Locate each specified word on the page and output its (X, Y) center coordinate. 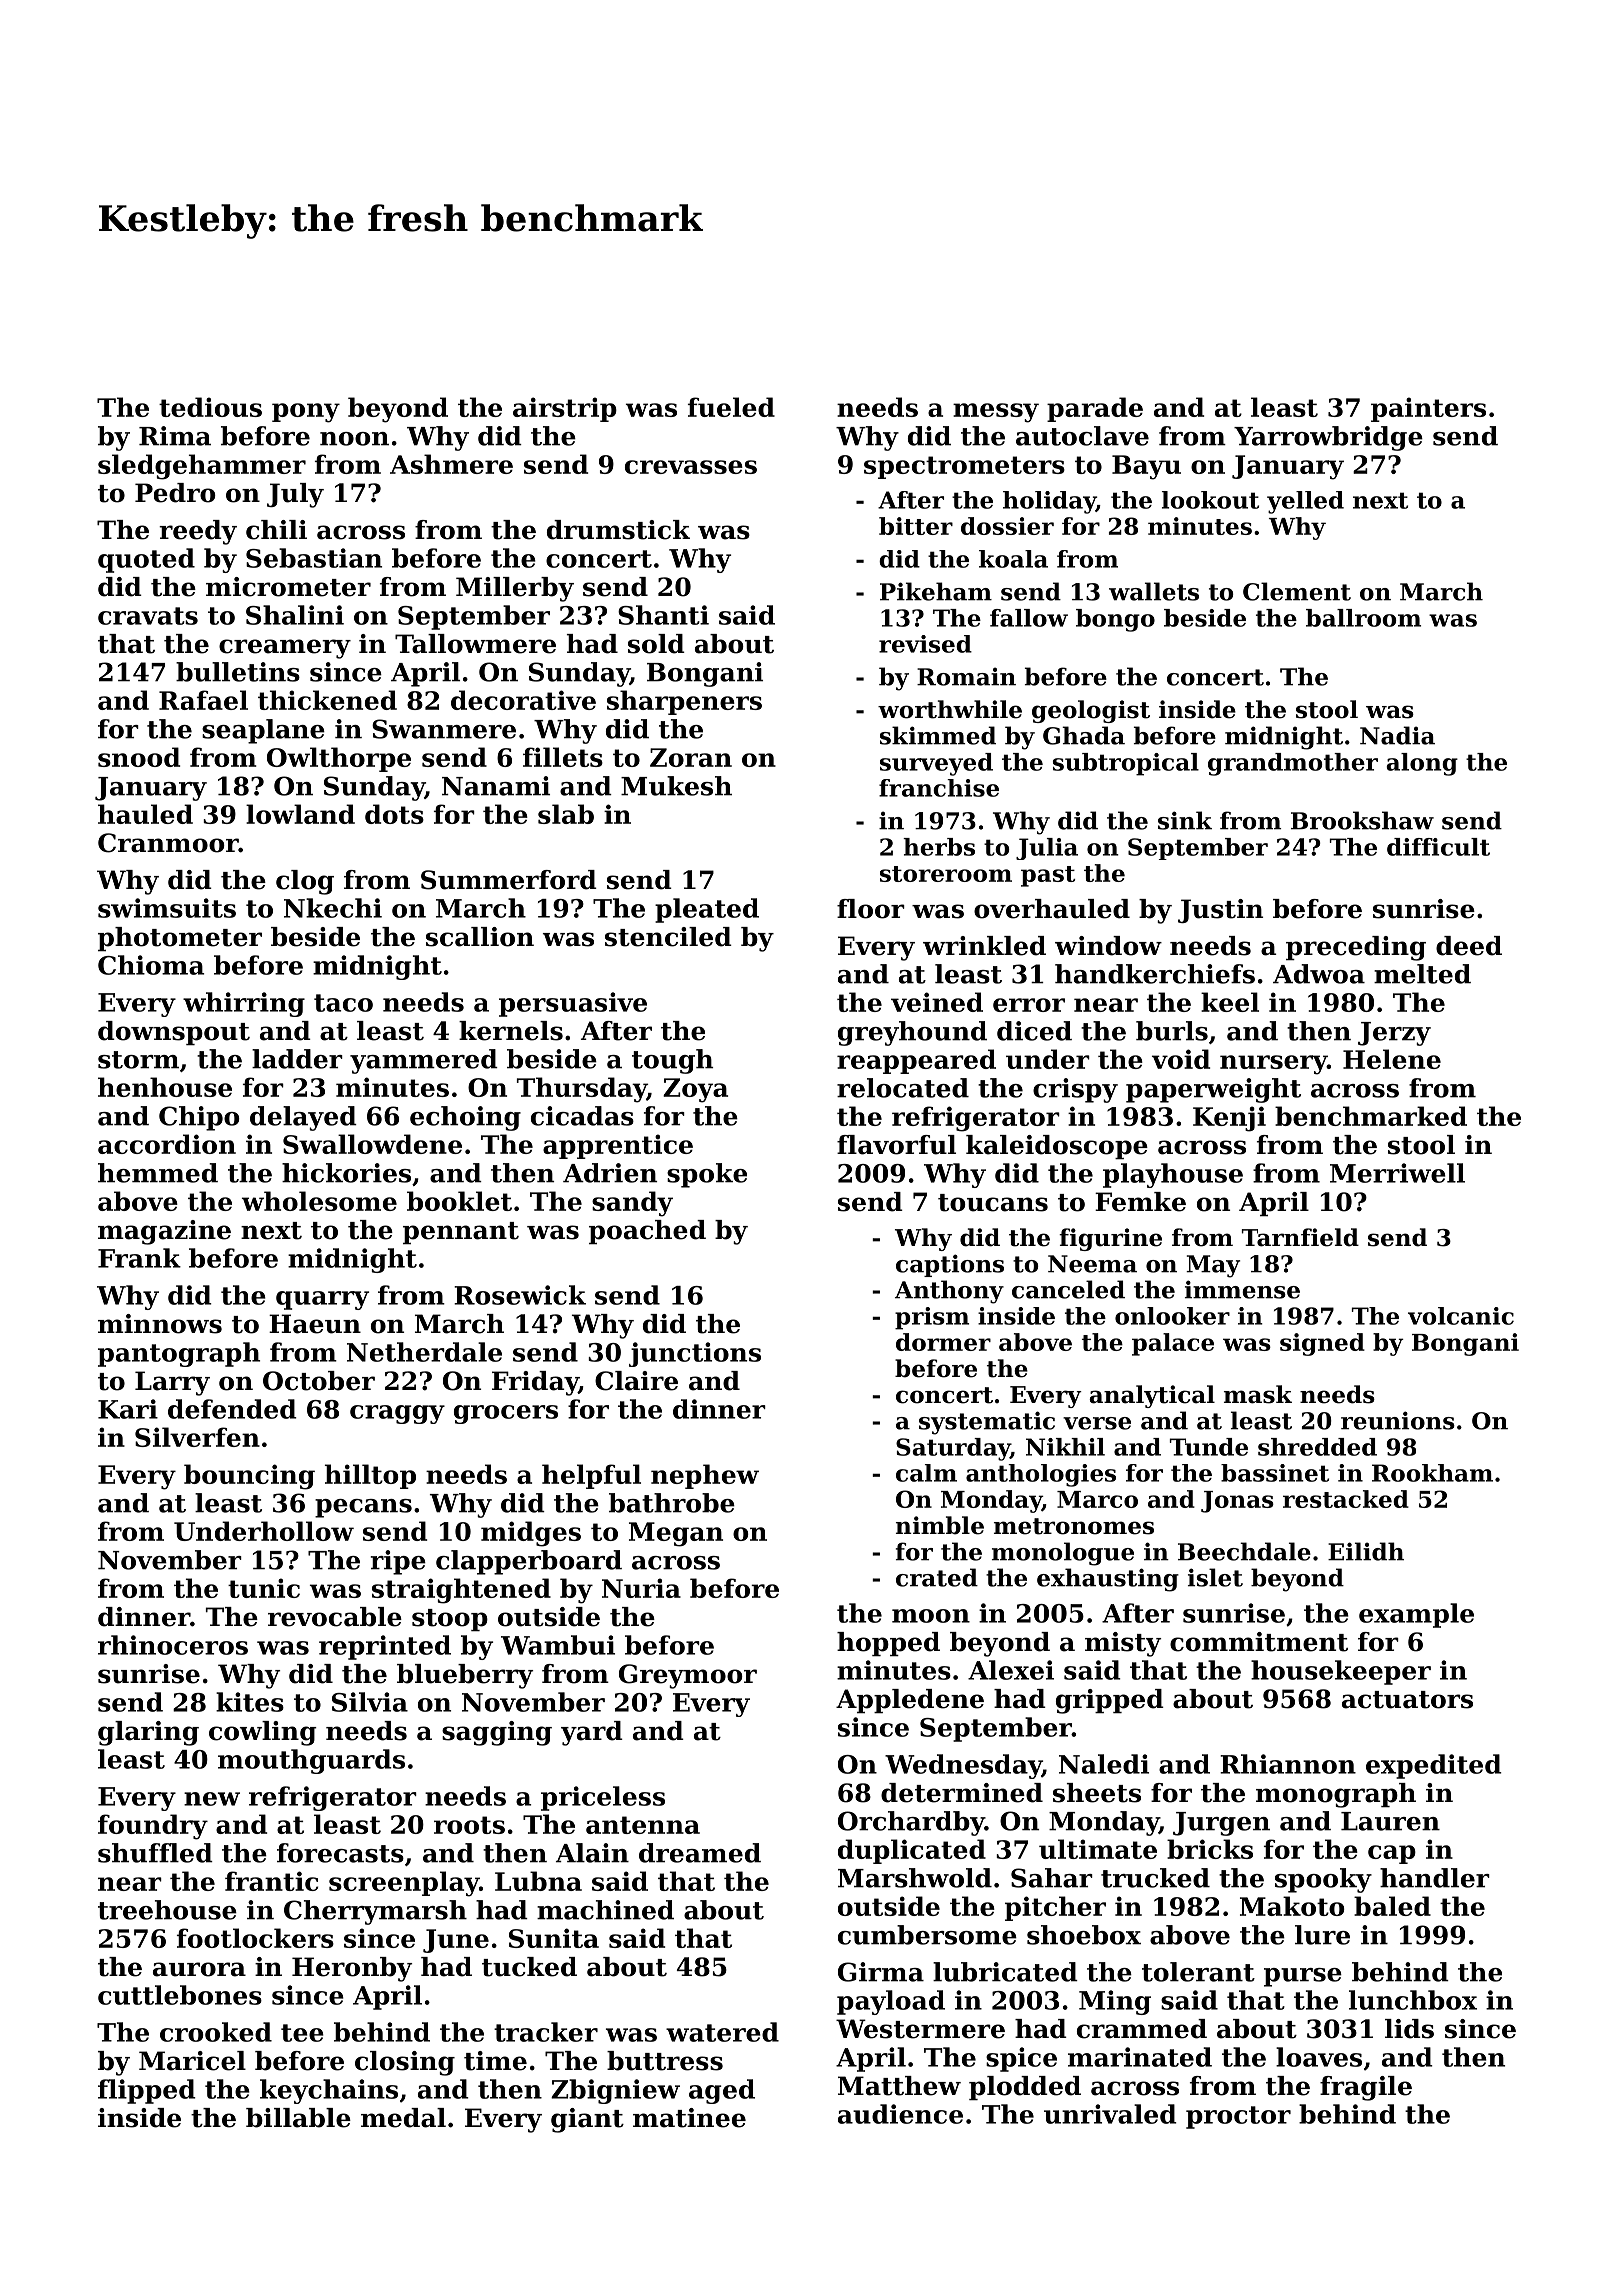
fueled (731, 407)
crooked (216, 2032)
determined (962, 1793)
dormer (943, 1342)
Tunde (1209, 1447)
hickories (346, 1173)
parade (1095, 409)
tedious (210, 407)
